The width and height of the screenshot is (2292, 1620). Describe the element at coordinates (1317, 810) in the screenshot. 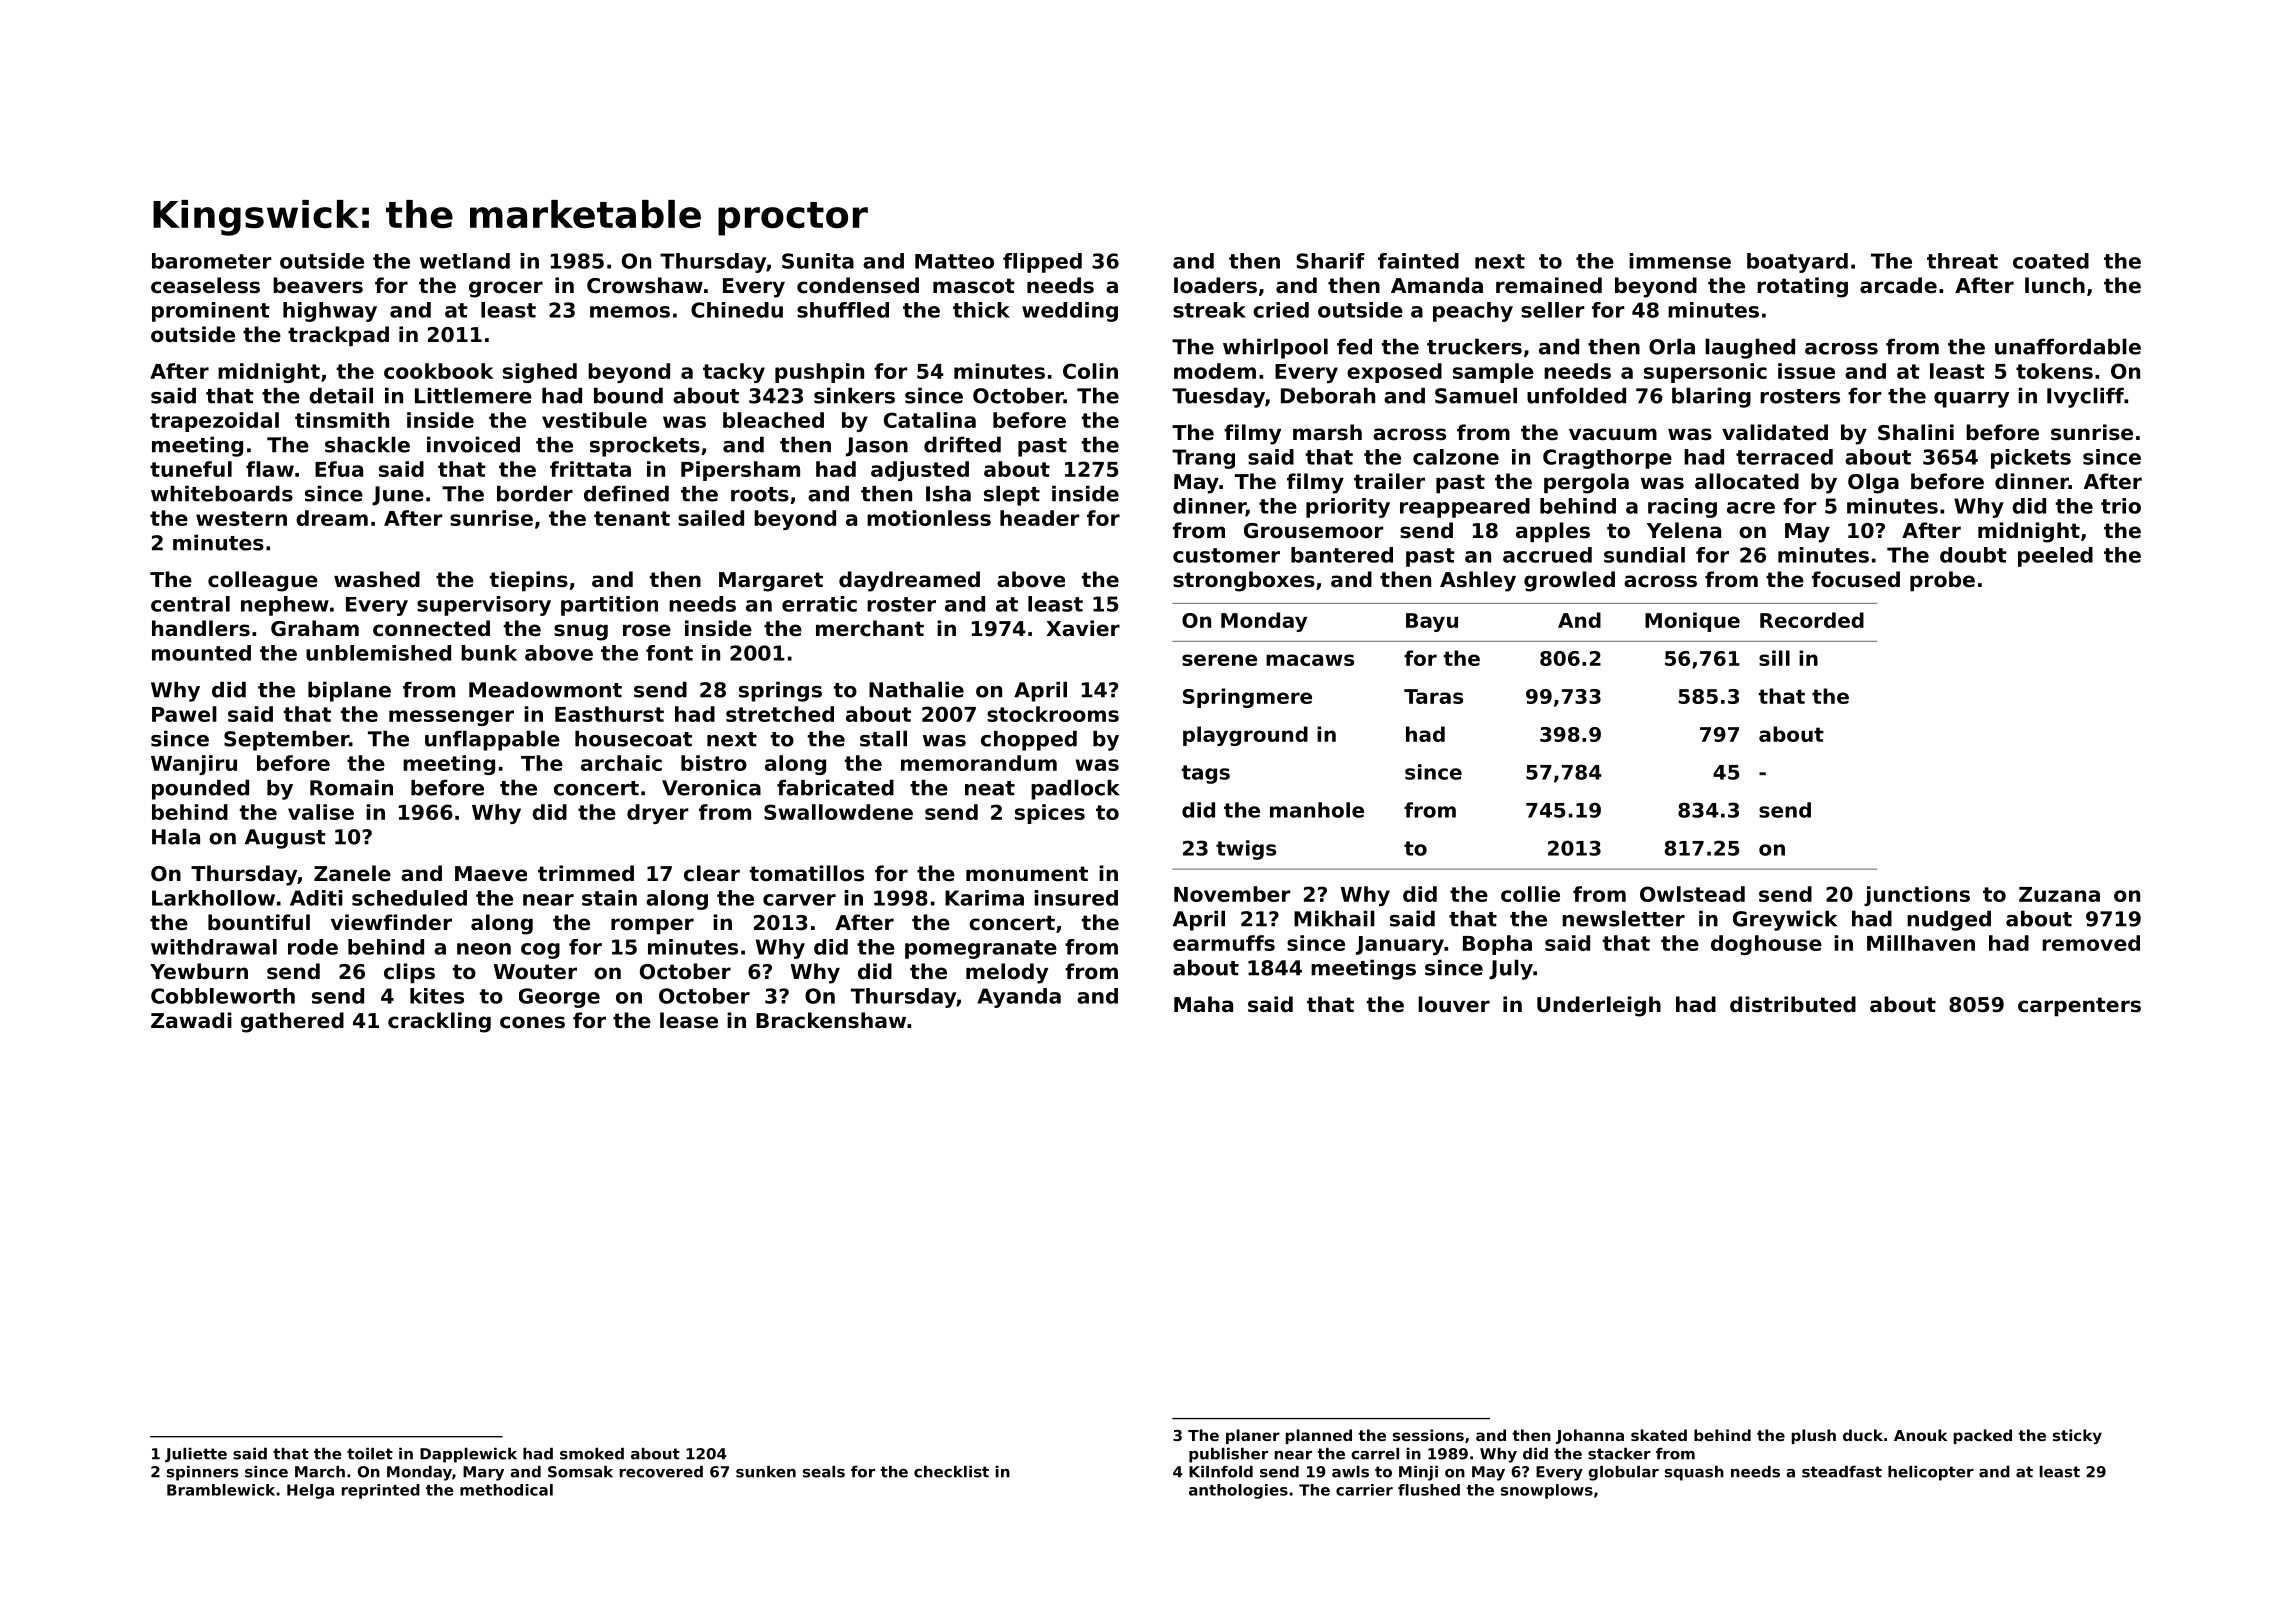

I see `manhole` at that location.
